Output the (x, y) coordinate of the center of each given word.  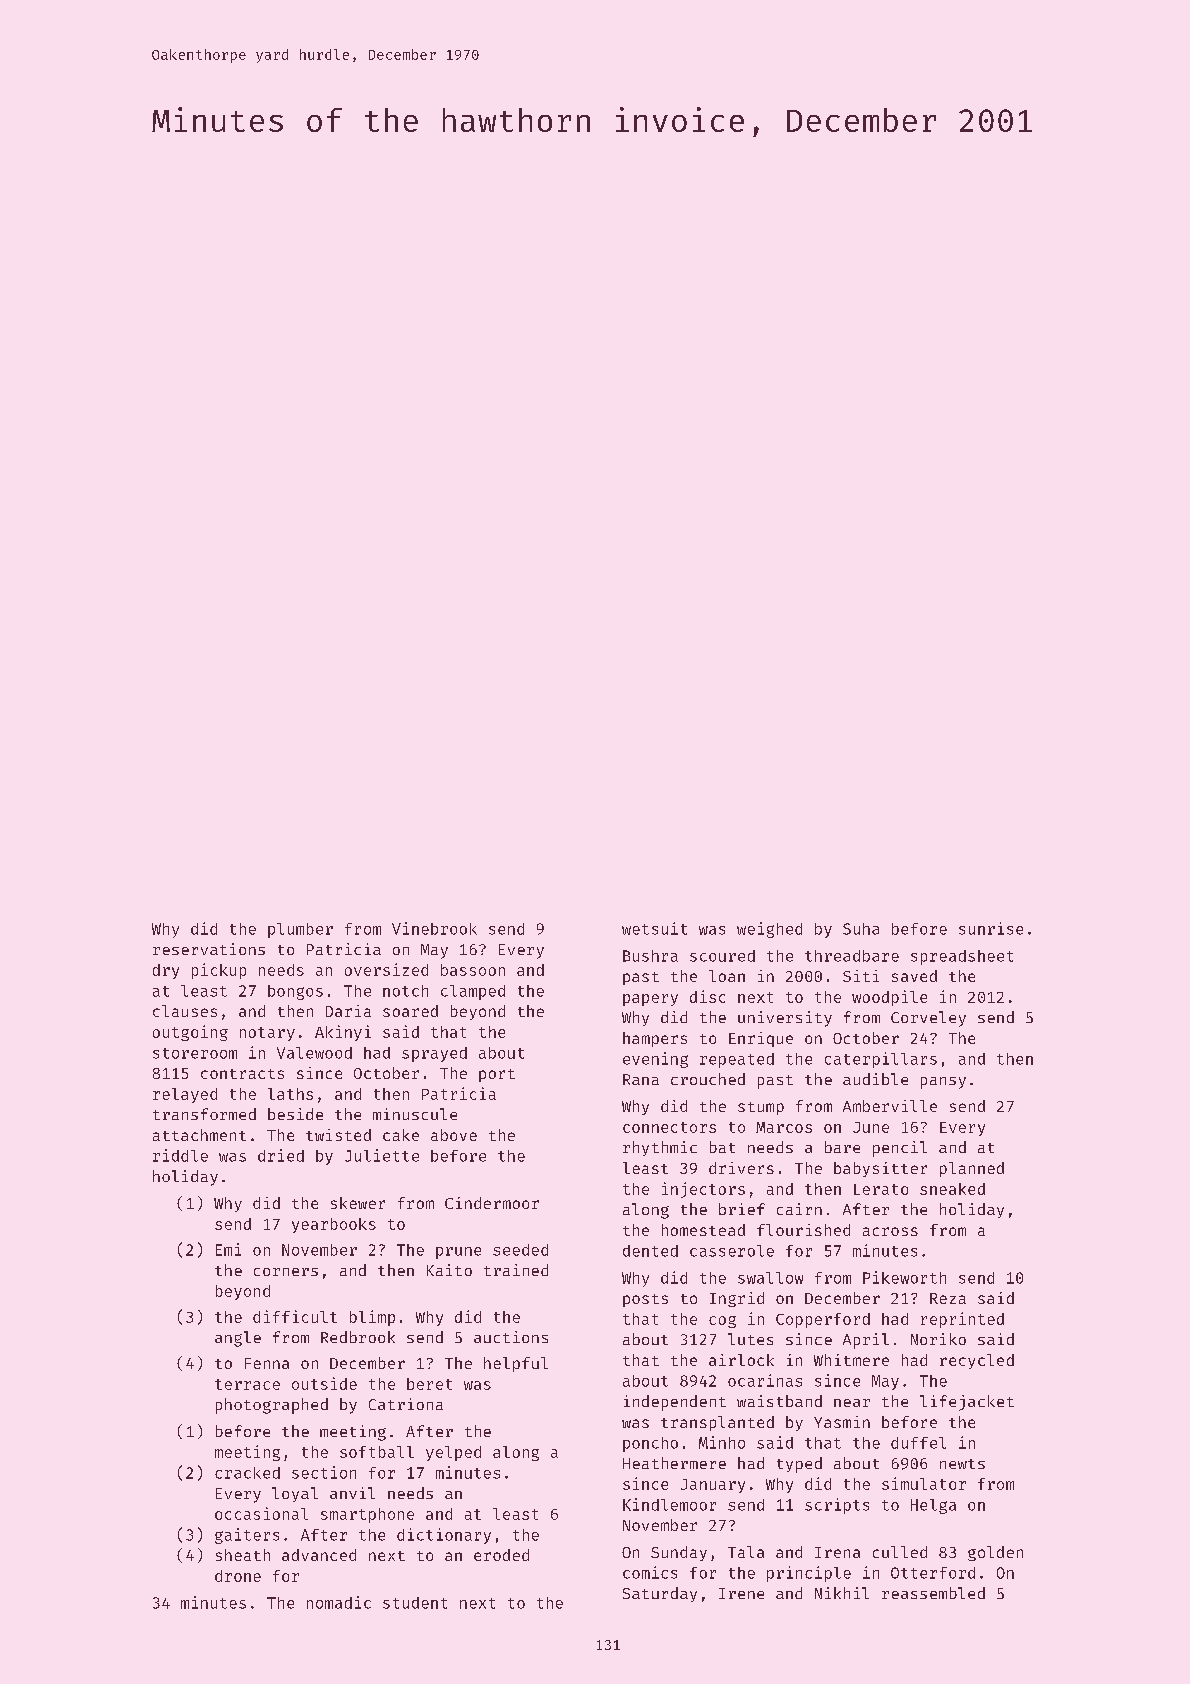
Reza (948, 1298)
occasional (261, 1513)
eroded (501, 1555)
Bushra (650, 956)
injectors (703, 1190)
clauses (185, 1011)
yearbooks (334, 1225)
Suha (861, 929)
